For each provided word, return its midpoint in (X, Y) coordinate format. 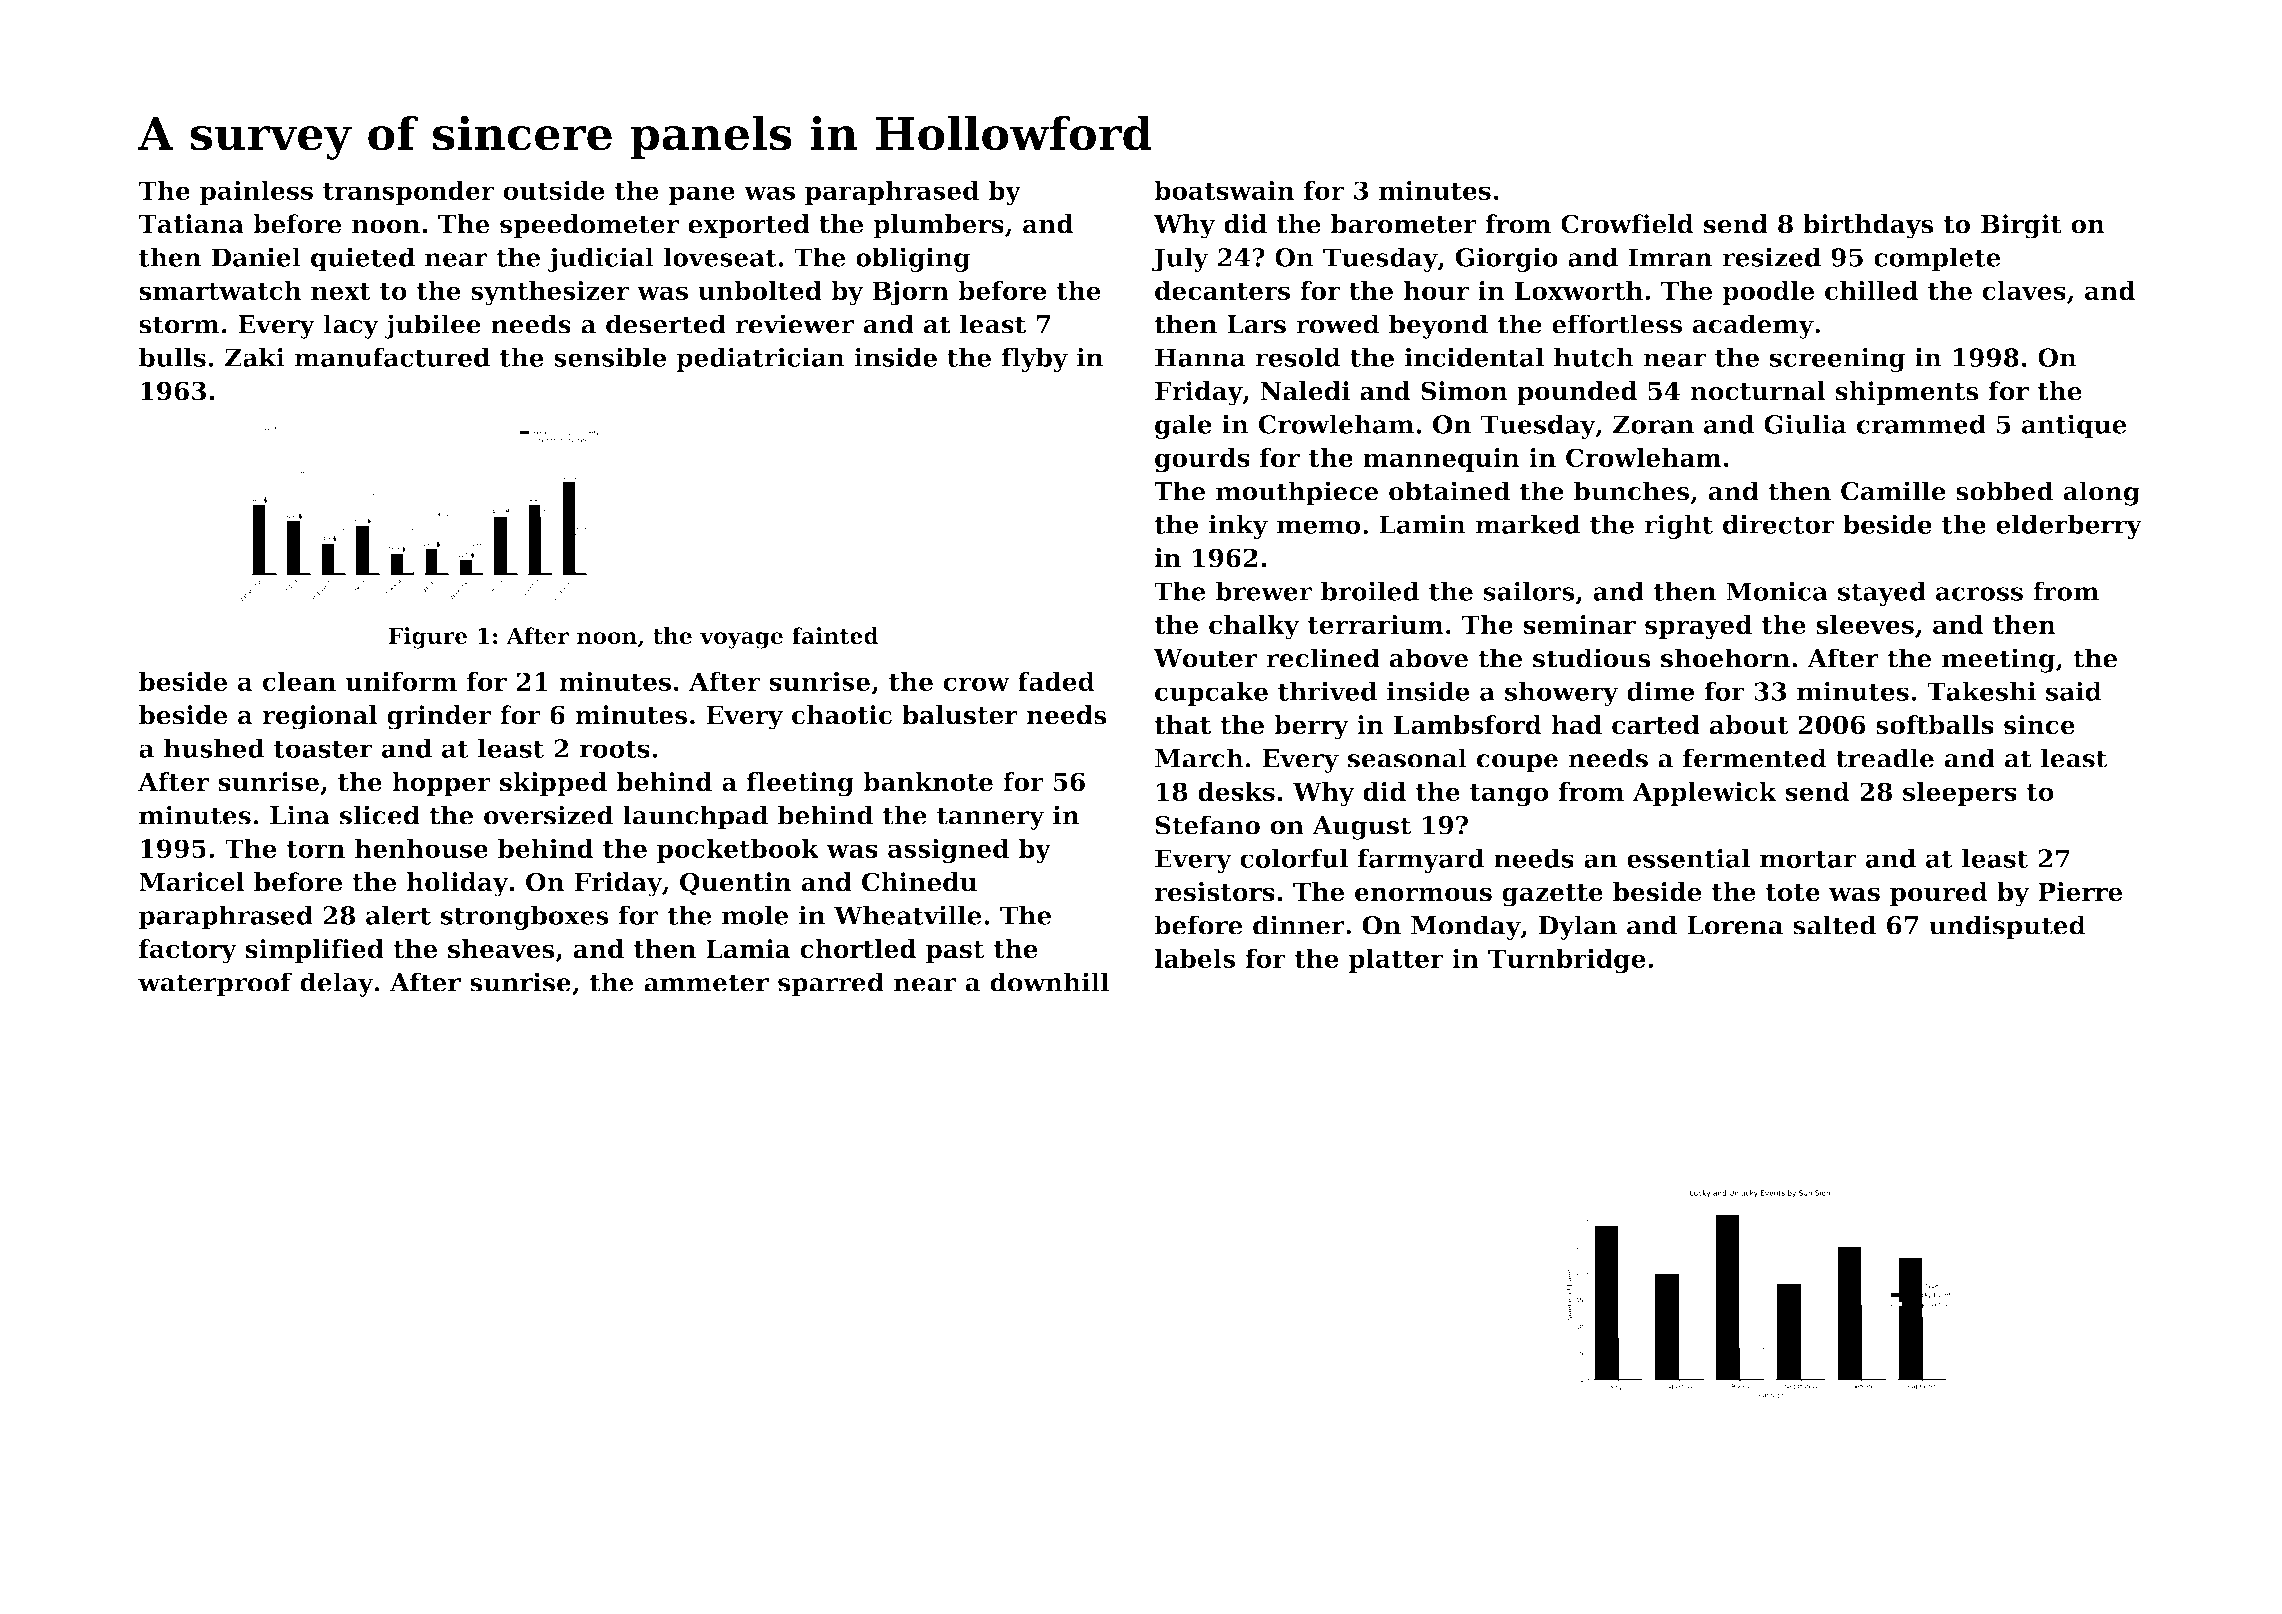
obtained (1449, 491)
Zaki (255, 357)
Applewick (1705, 794)
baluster (960, 715)
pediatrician (760, 359)
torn (315, 849)
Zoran (1653, 424)
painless (256, 193)
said (2074, 691)
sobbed (2005, 491)
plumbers (938, 226)
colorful (1294, 858)
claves (2024, 290)
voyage (741, 640)
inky (1238, 526)
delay (337, 984)
